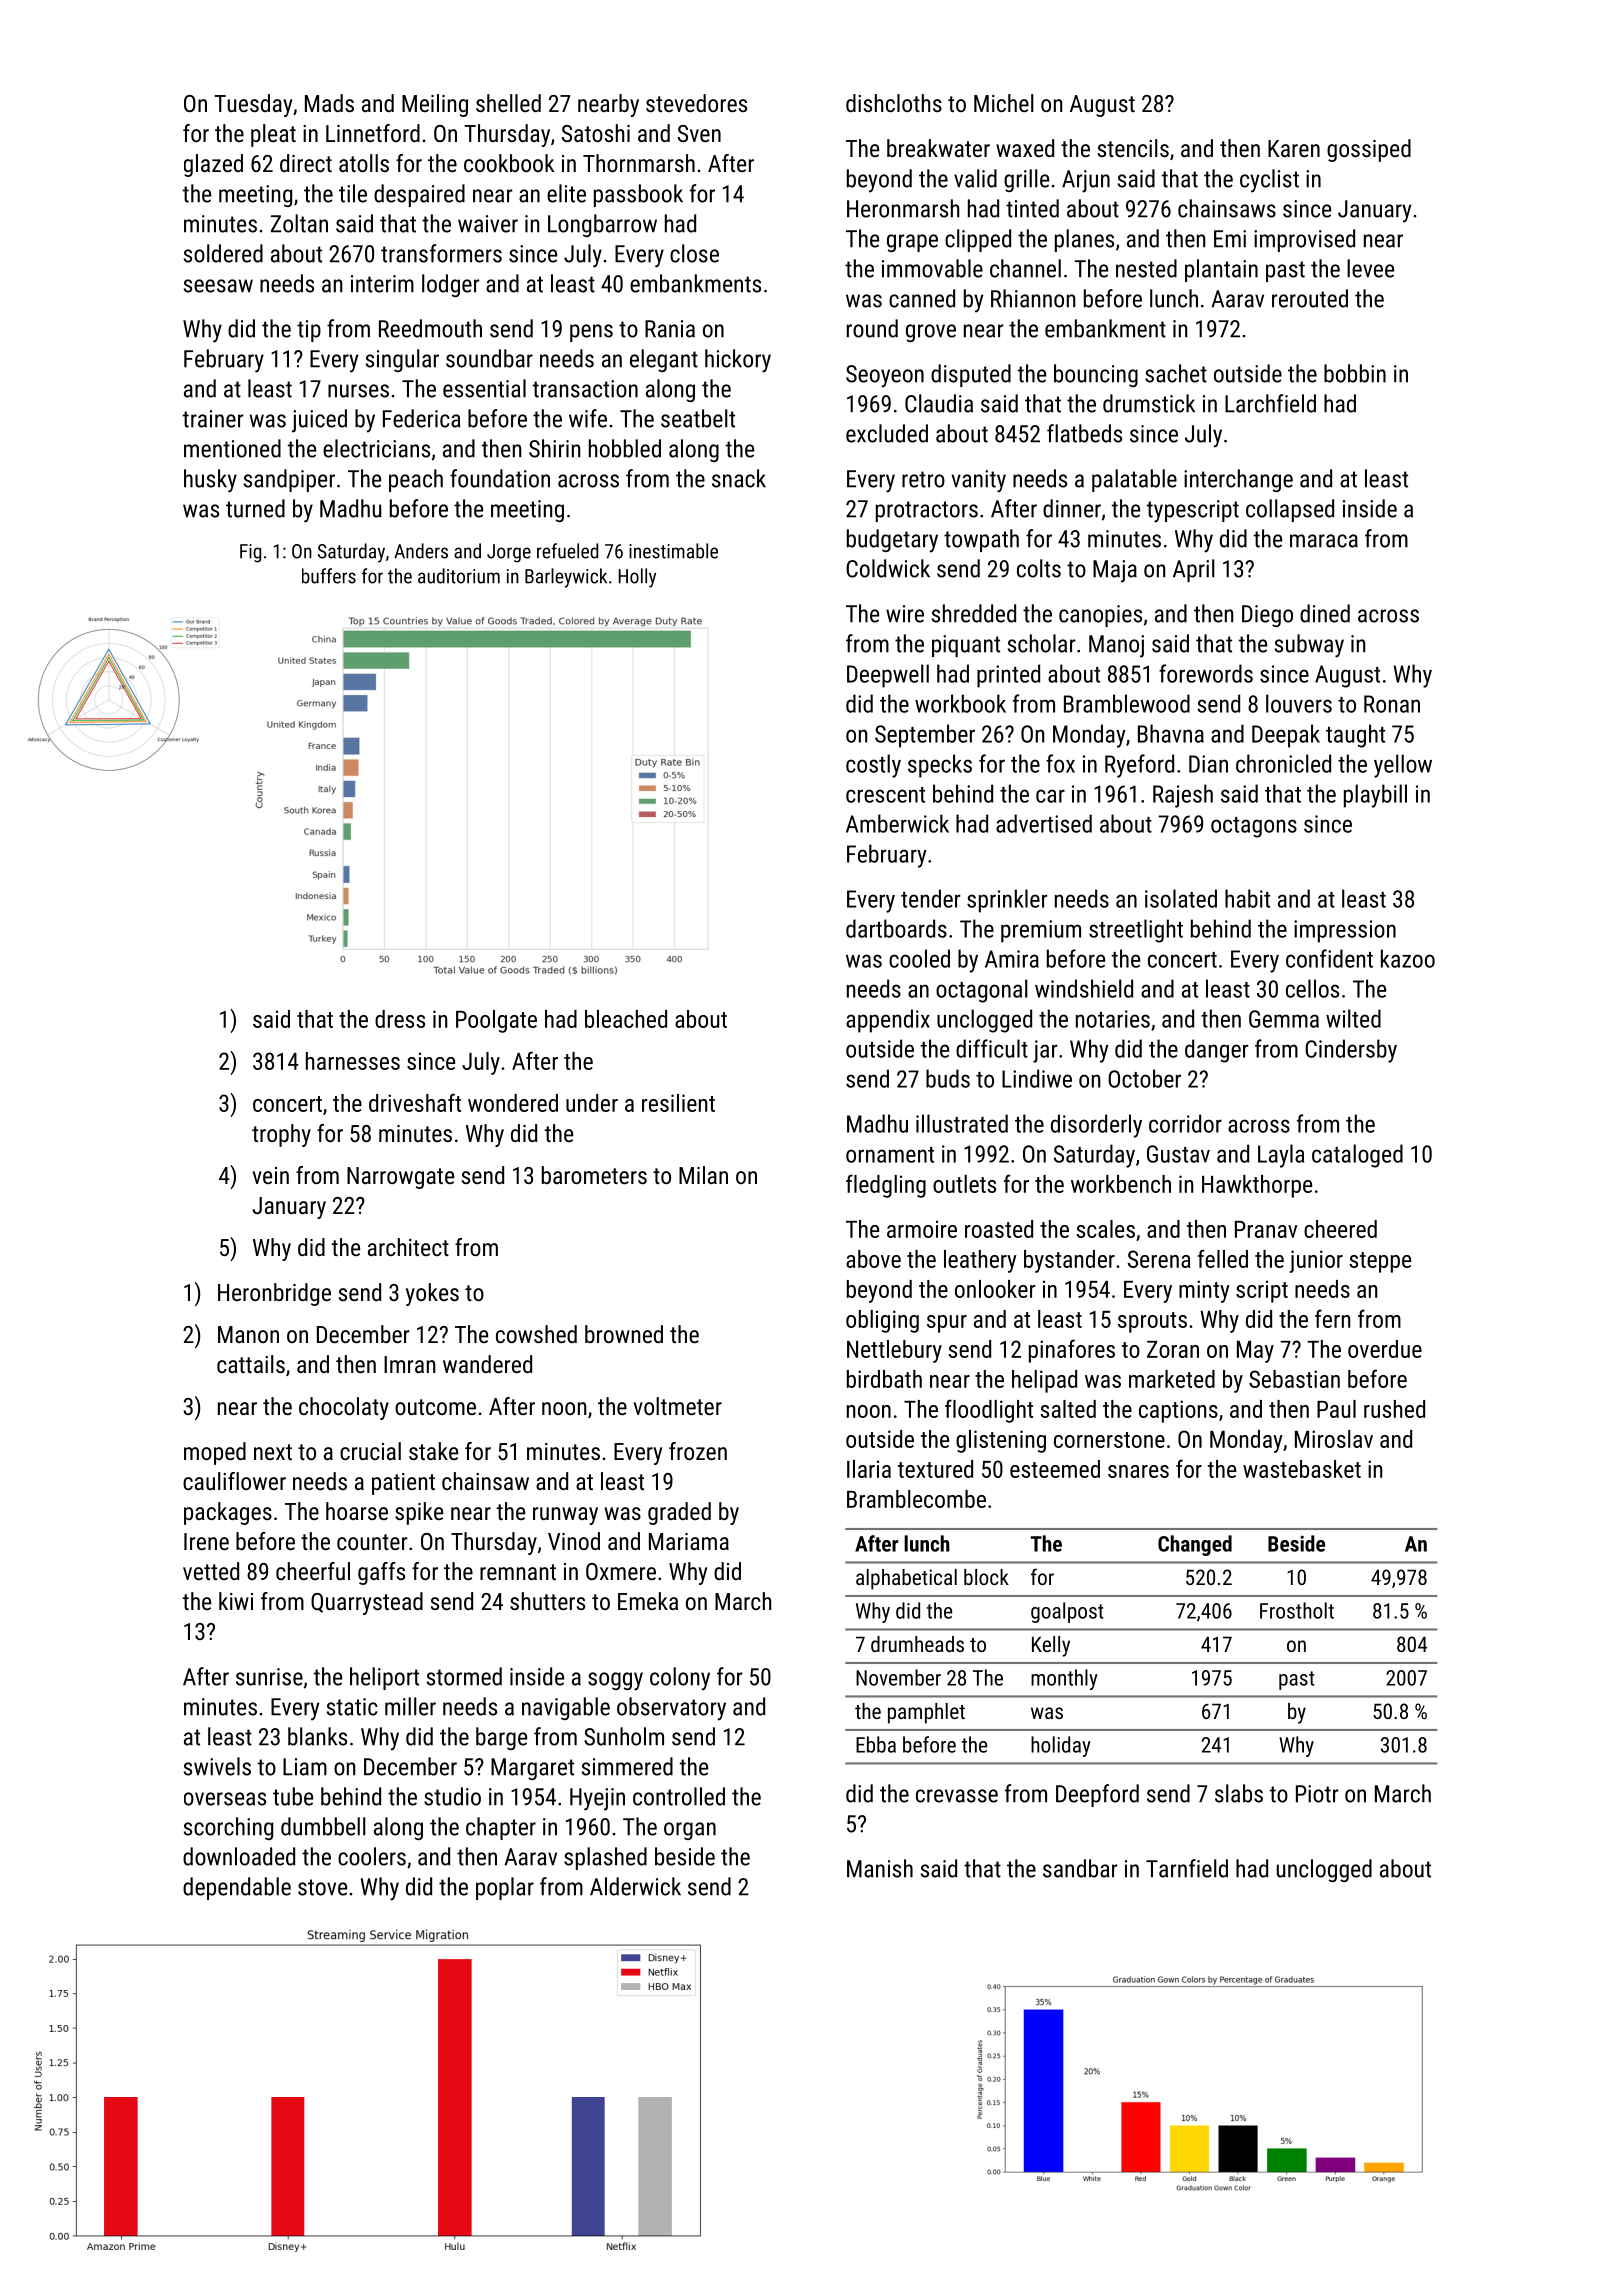 This screenshot has width=1620, height=2292. Describe the element at coordinates (696, 103) in the screenshot. I see `stevedores` at that location.
